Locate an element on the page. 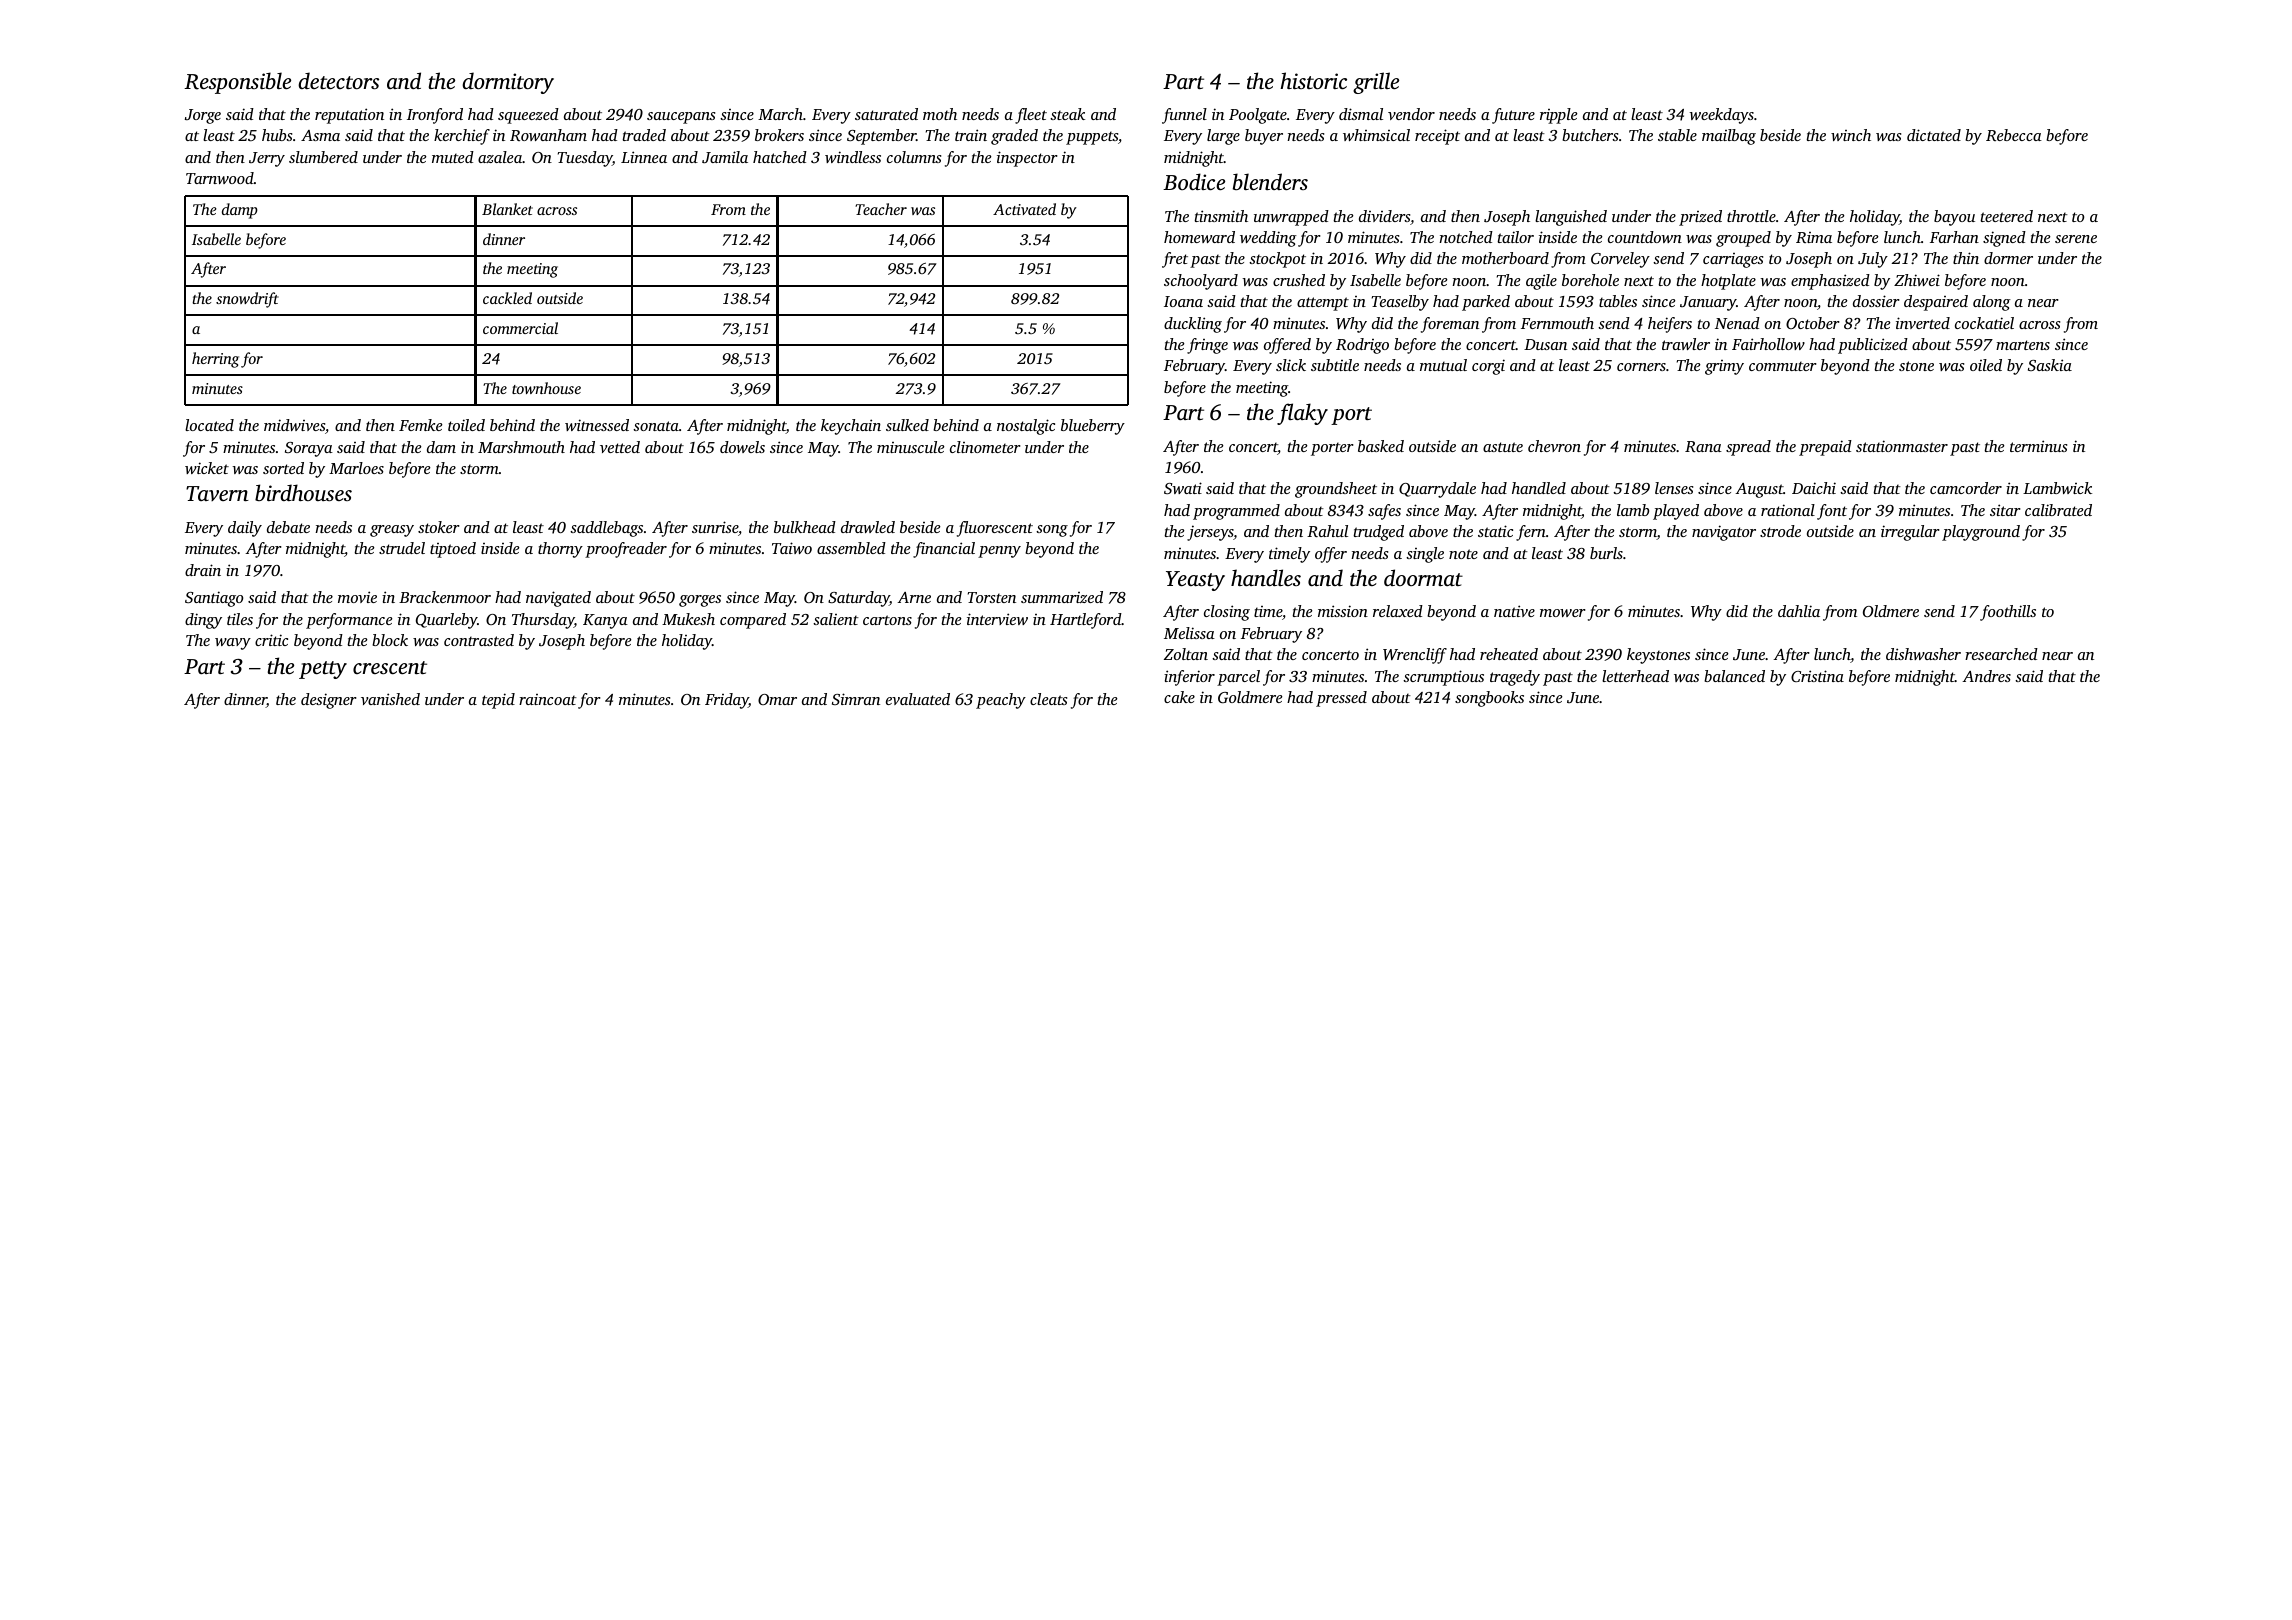 The image size is (2292, 1620). font is located at coordinates (1832, 512).
